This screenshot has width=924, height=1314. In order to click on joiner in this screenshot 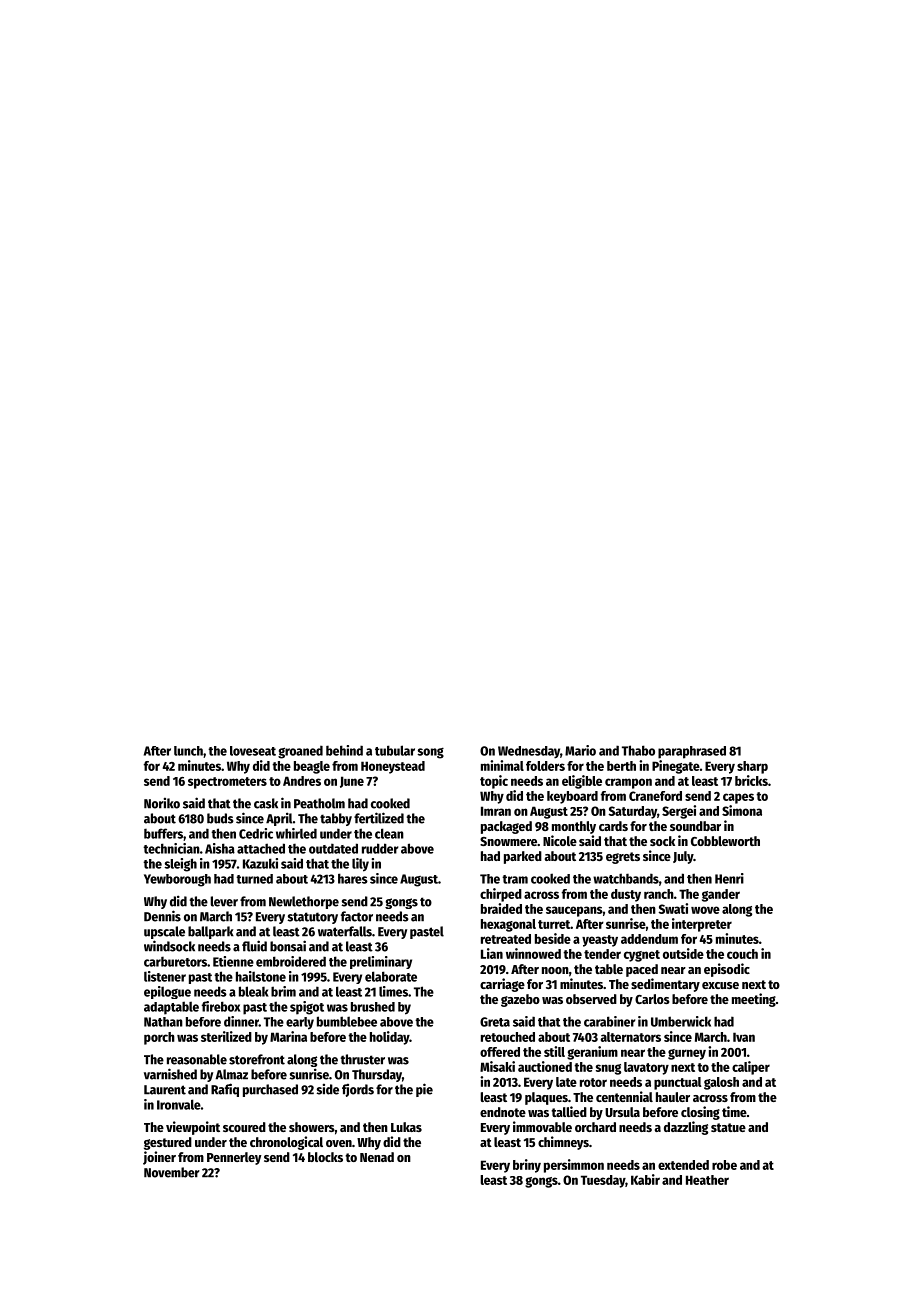, I will do `click(159, 1158)`.
